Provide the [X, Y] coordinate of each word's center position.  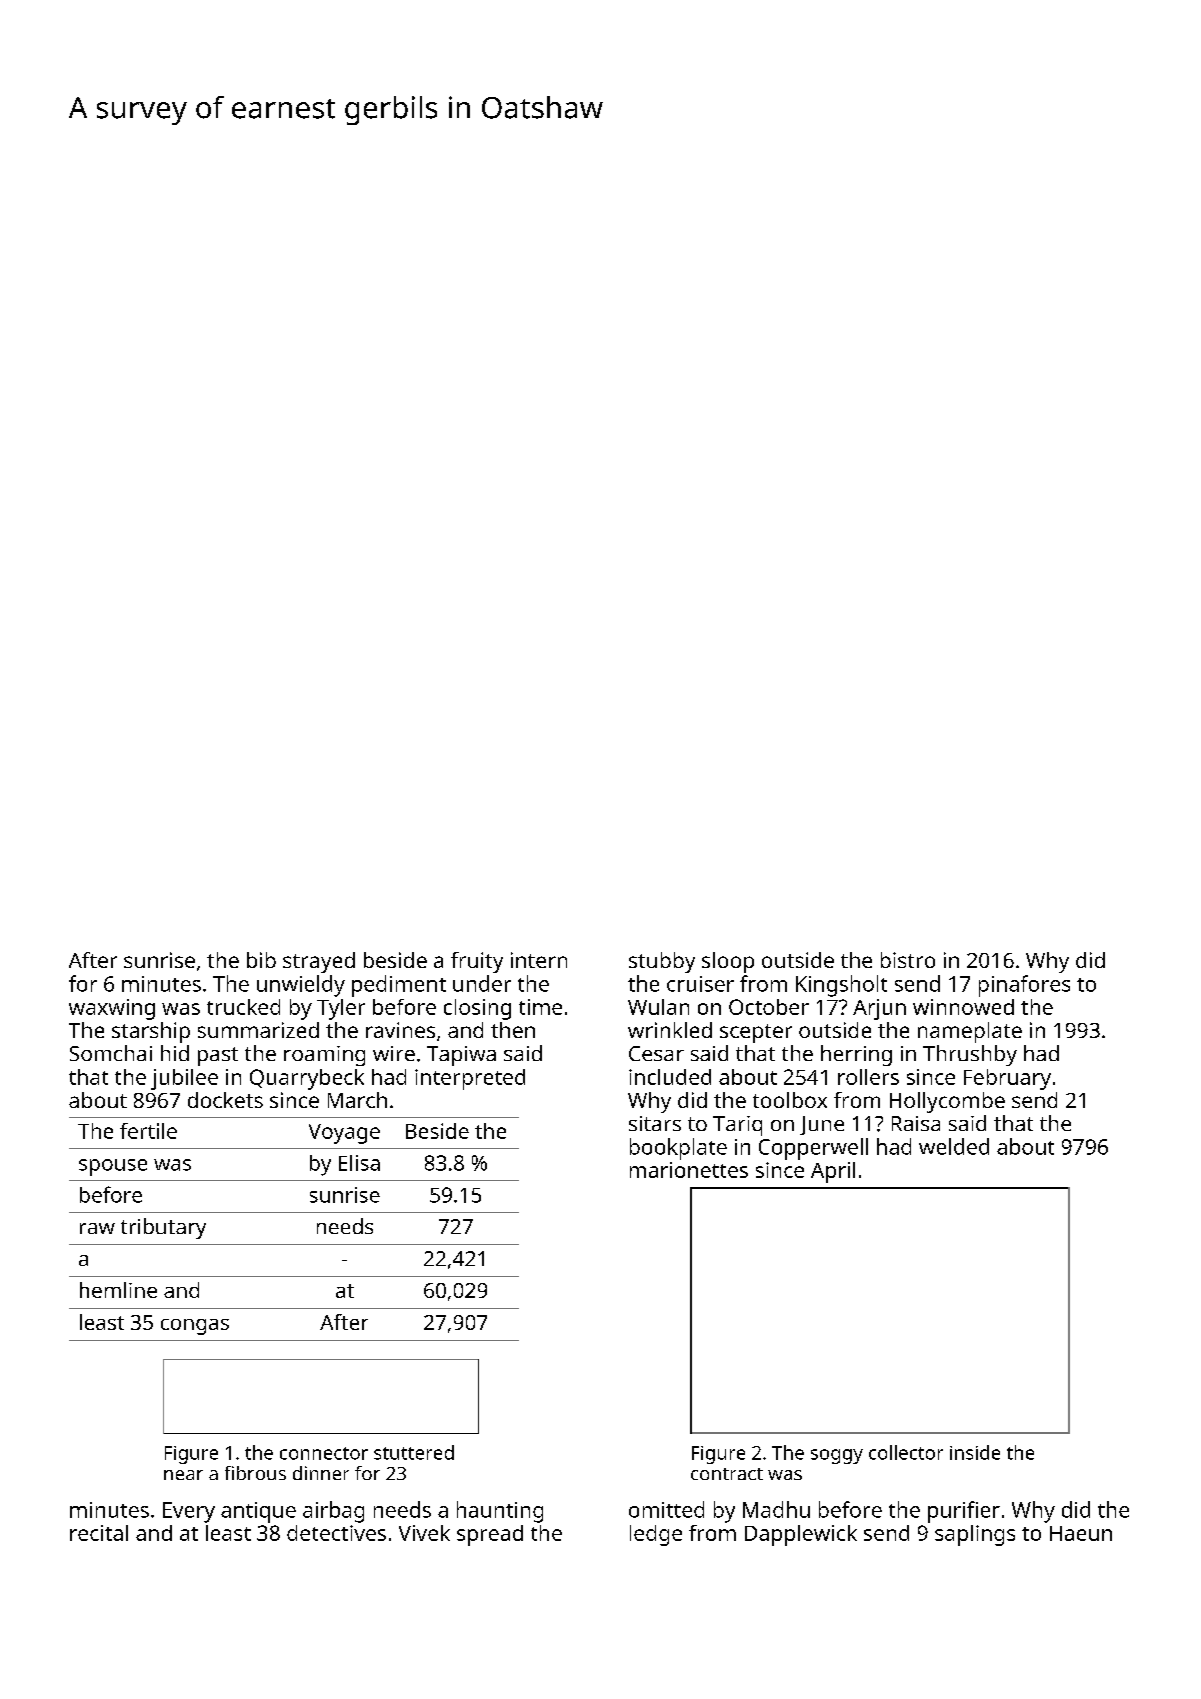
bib [261, 960]
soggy [837, 1456]
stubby [662, 962]
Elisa [359, 1163]
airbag [333, 1512]
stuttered [414, 1452]
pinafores [1024, 986]
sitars [655, 1123]
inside [975, 1452]
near [183, 1475]
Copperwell [813, 1149]
